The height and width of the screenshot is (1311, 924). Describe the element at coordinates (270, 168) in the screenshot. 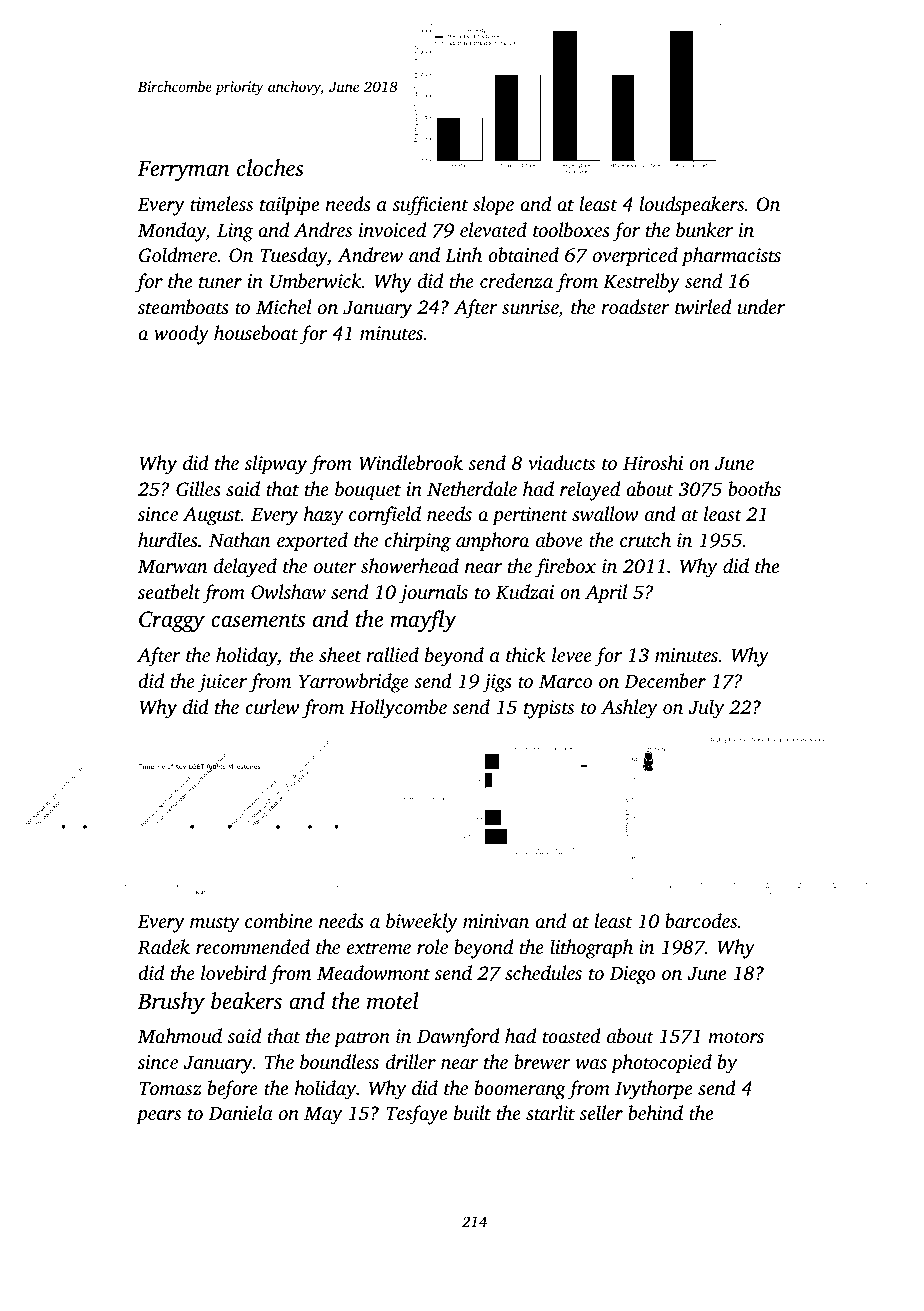

I see `cloches` at that location.
